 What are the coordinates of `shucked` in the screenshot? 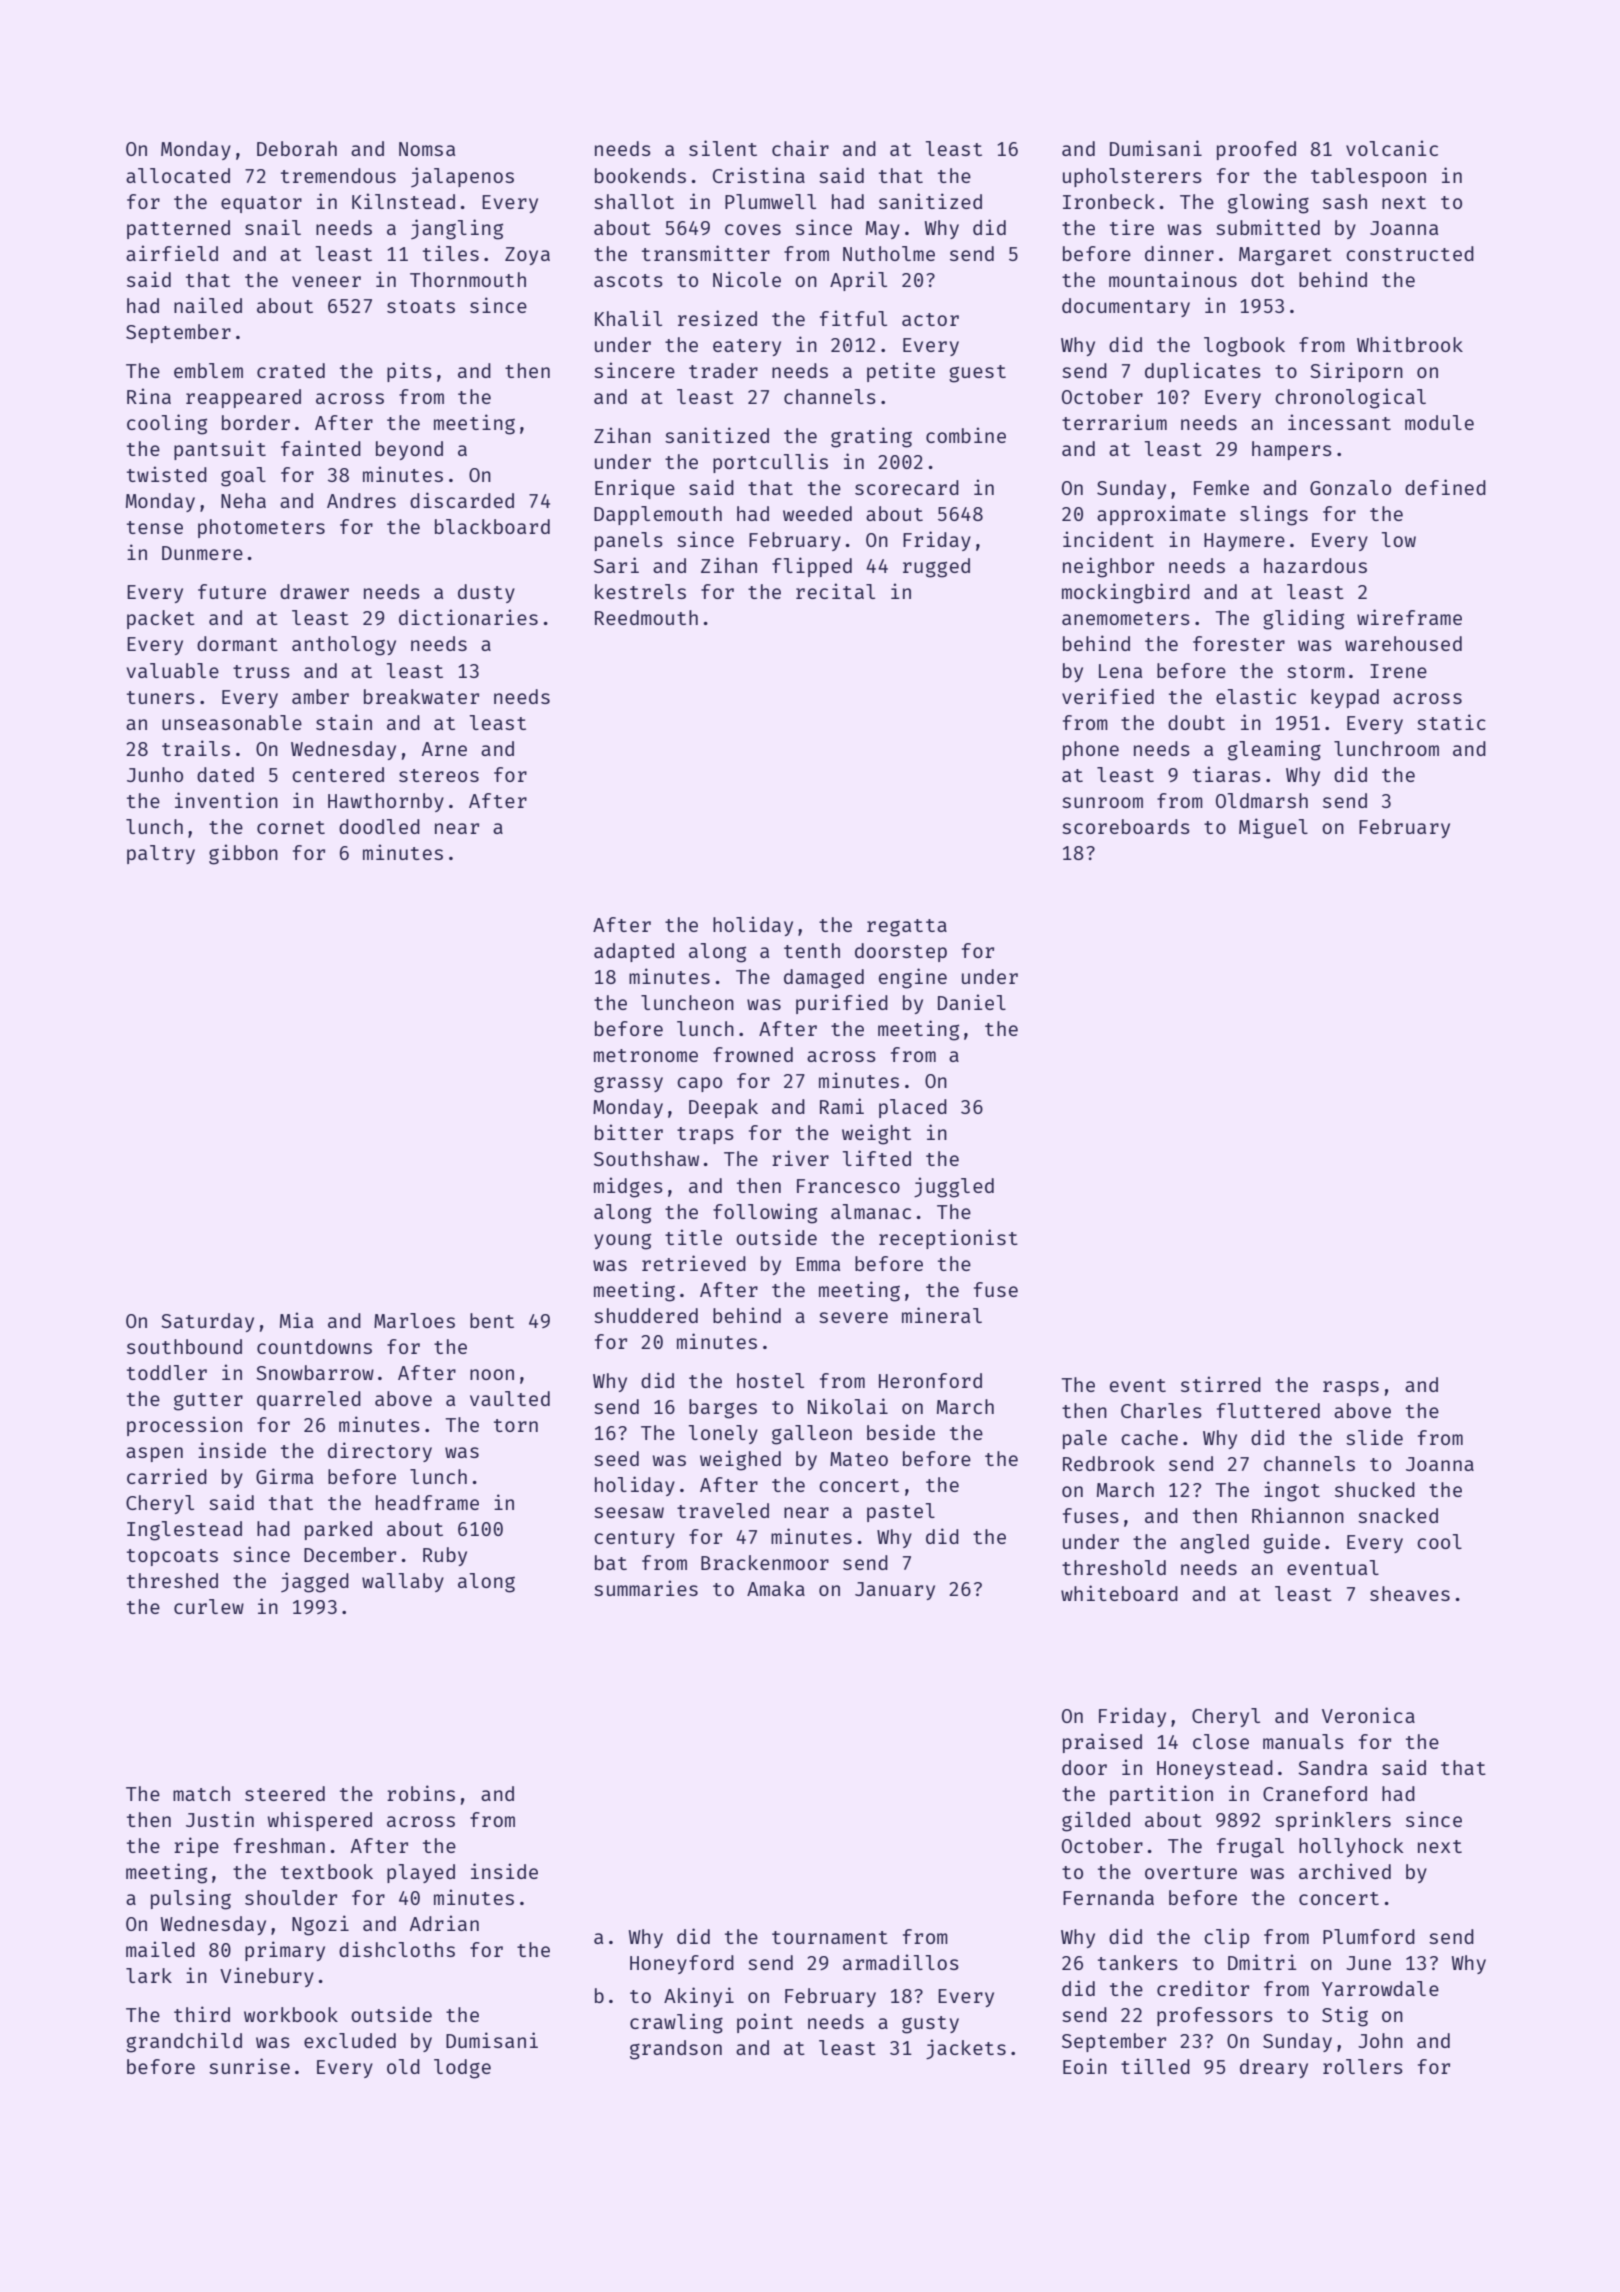 It's located at (1375, 1489).
